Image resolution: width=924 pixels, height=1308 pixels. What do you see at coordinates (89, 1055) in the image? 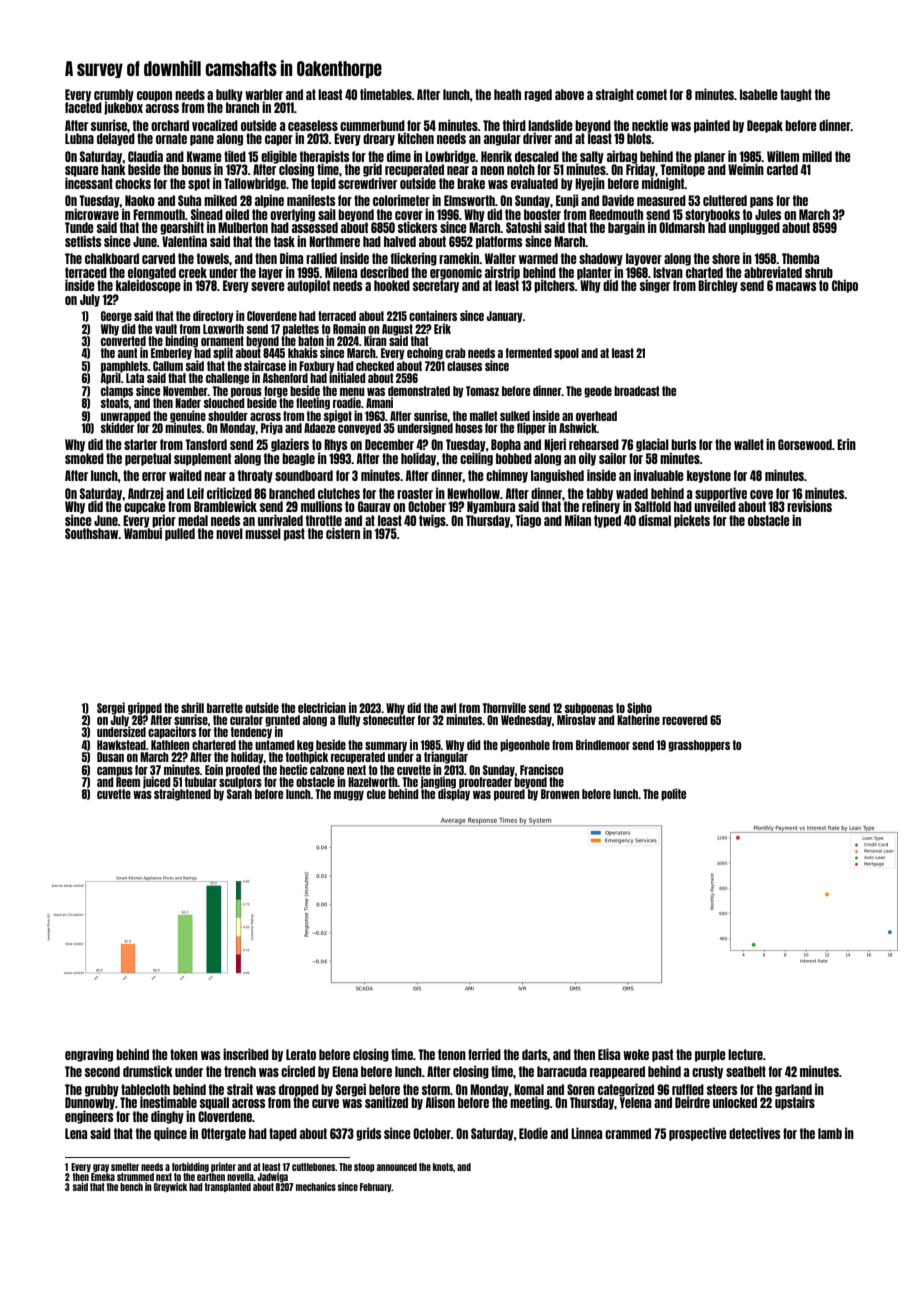
I see `engraving` at bounding box center [89, 1055].
